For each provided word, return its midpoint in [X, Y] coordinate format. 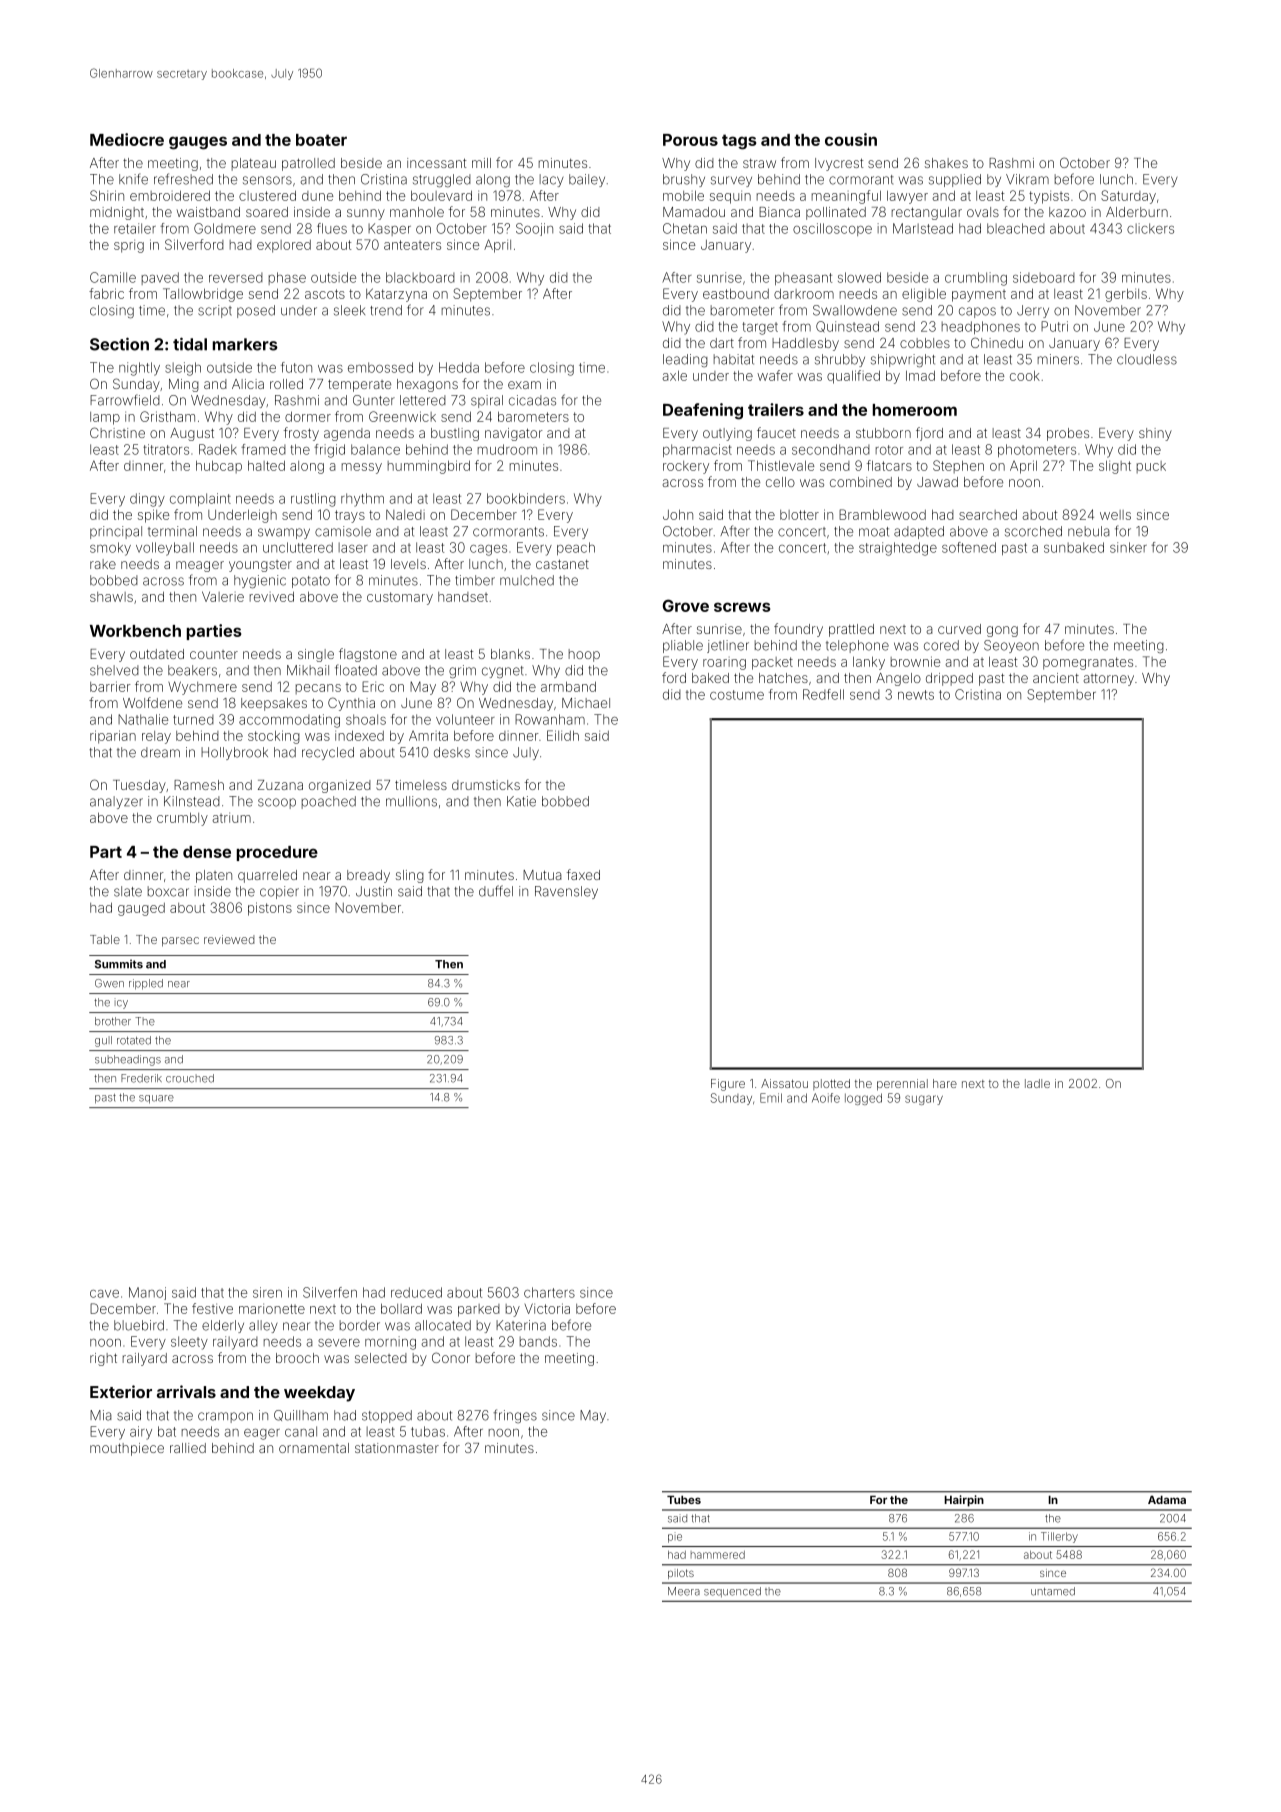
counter [214, 654]
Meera [684, 1591]
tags [739, 142]
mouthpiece [127, 1449]
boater [321, 140]
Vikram [1027, 179]
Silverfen [330, 1292]
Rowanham [550, 719]
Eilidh [563, 735]
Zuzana [280, 785]
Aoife [826, 1098]
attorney [1109, 680]
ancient [1056, 678]
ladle [1037, 1083]
